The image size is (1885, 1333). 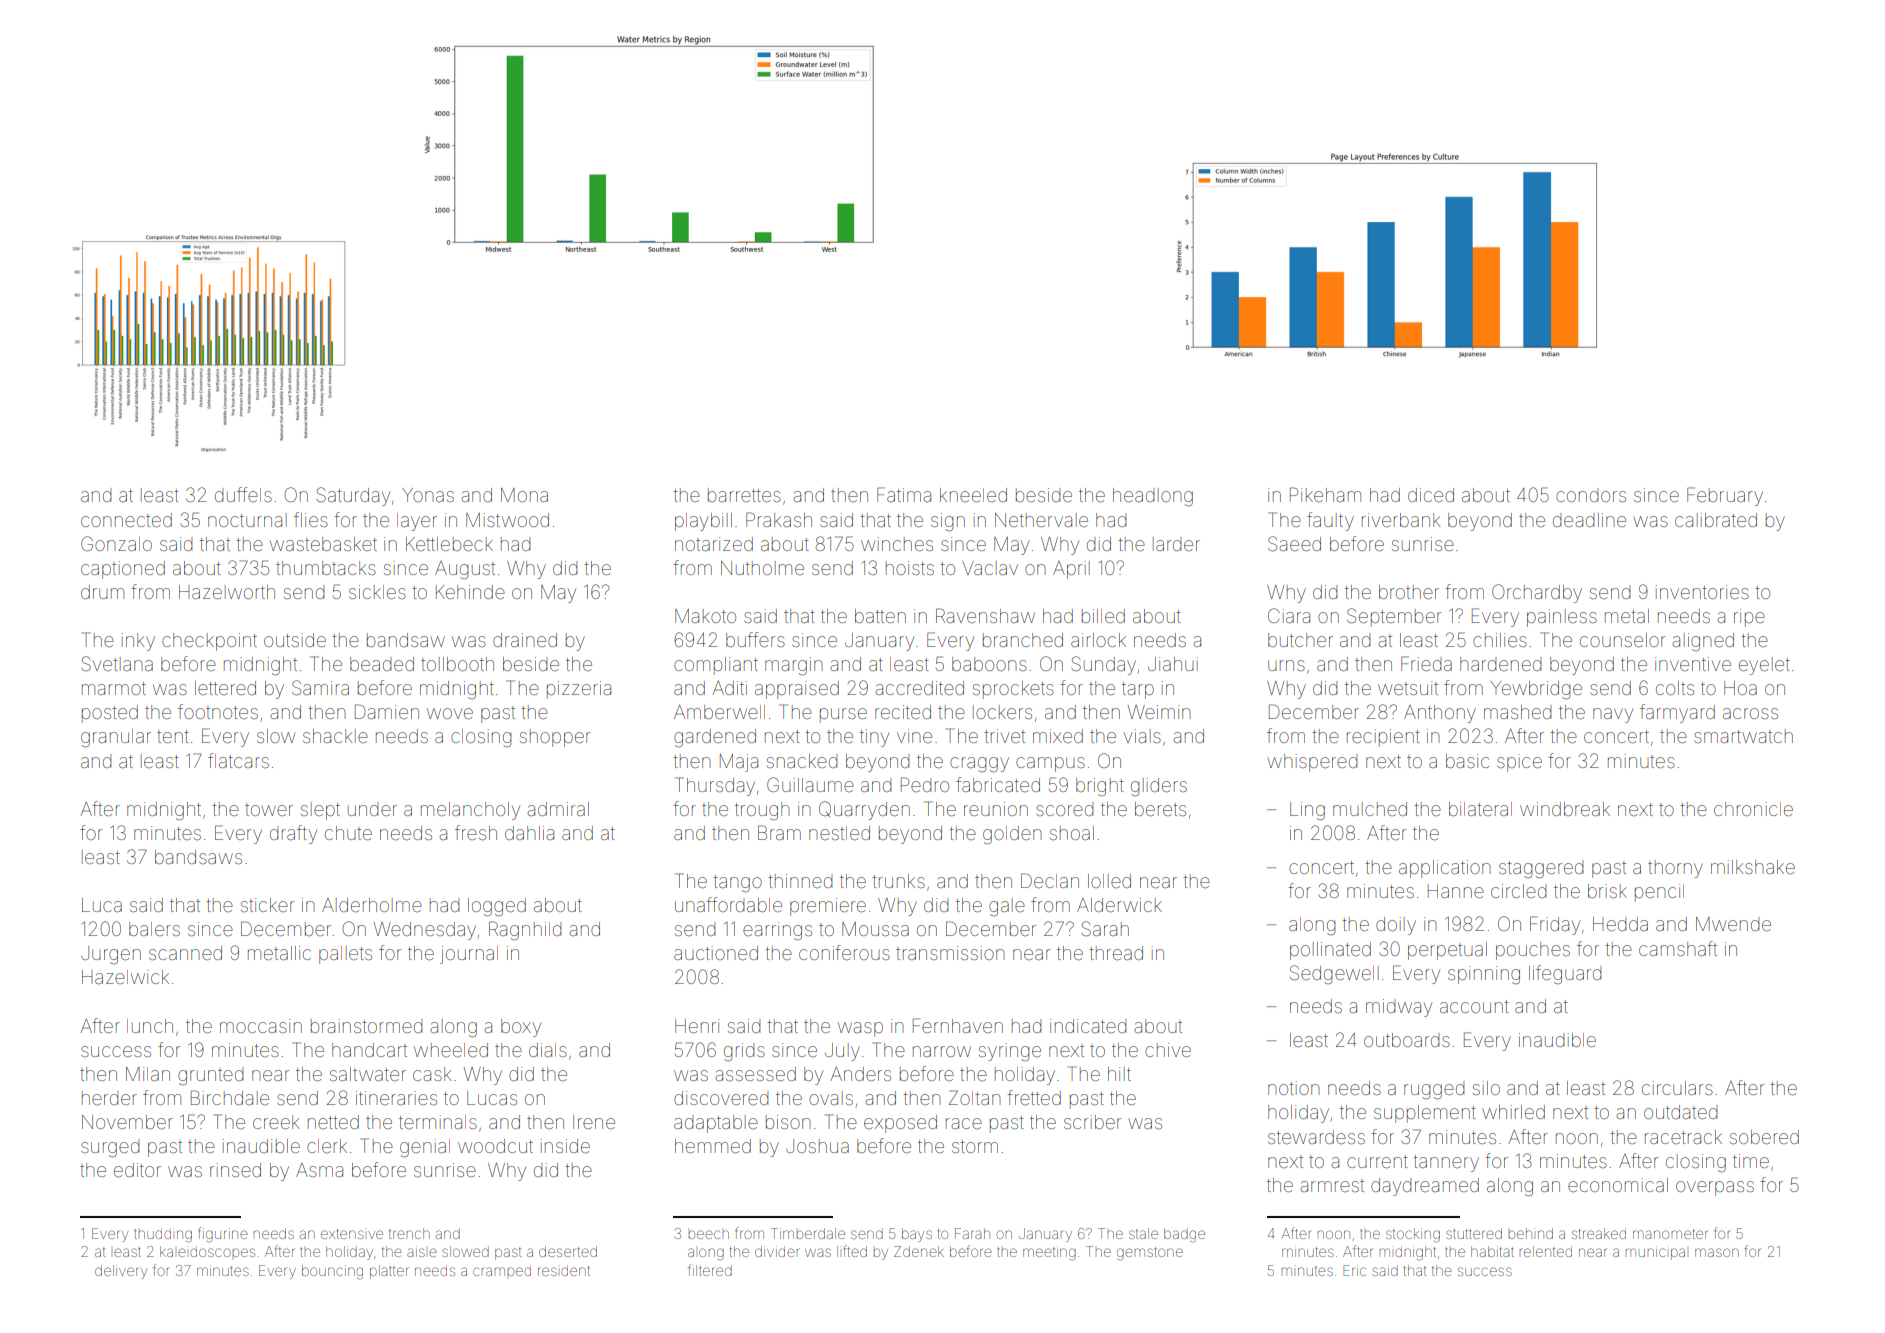 I want to click on condors, so click(x=1591, y=495).
